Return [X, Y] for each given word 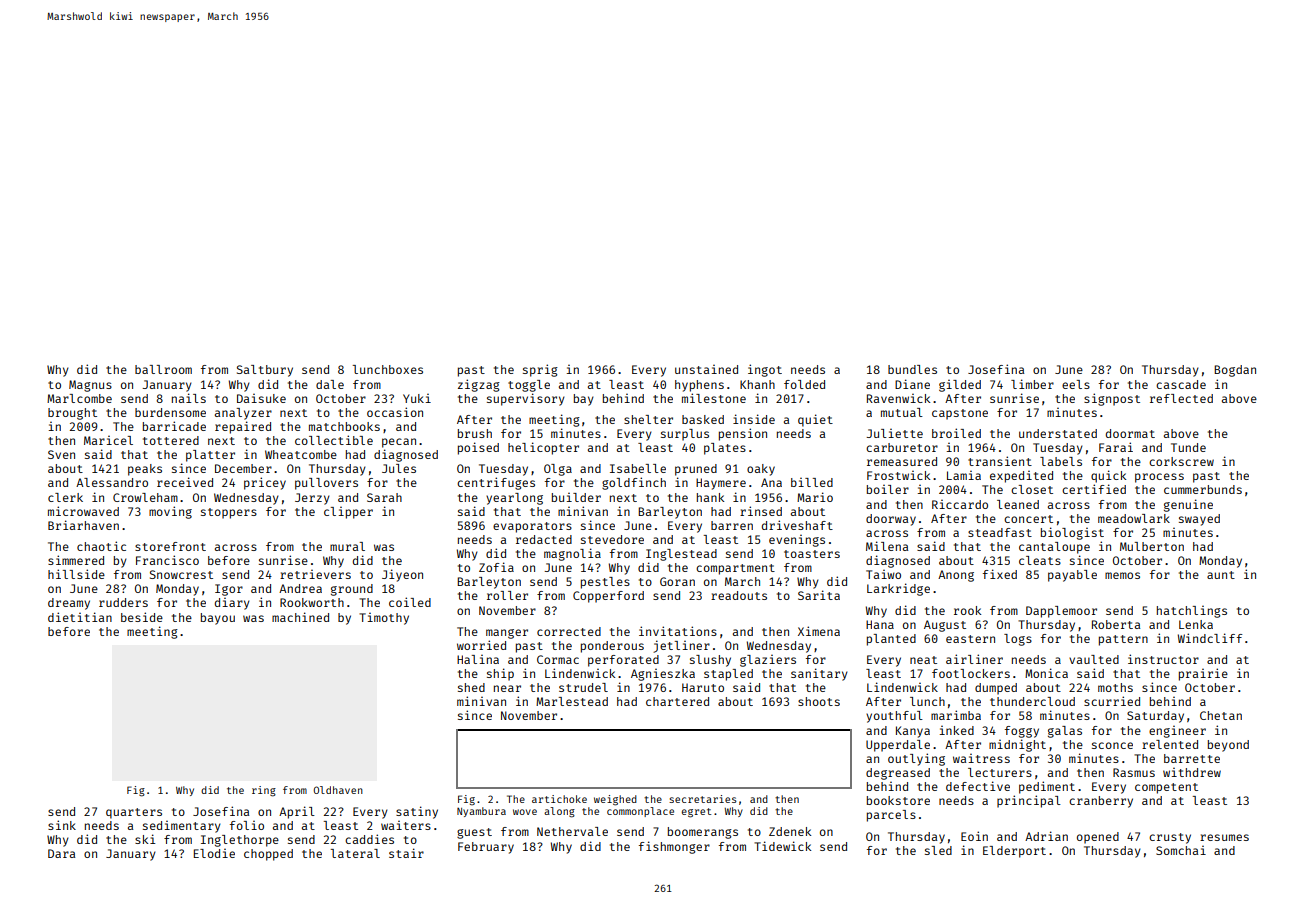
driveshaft [797, 525]
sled [938, 850]
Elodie [214, 853]
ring [264, 791]
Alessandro [112, 482]
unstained [706, 369]
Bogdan [1235, 371]
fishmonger [674, 847]
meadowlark [1134, 518]
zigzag [479, 385]
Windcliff [1210, 638]
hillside [76, 574]
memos [1122, 575]
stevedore [612, 539]
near [507, 688]
